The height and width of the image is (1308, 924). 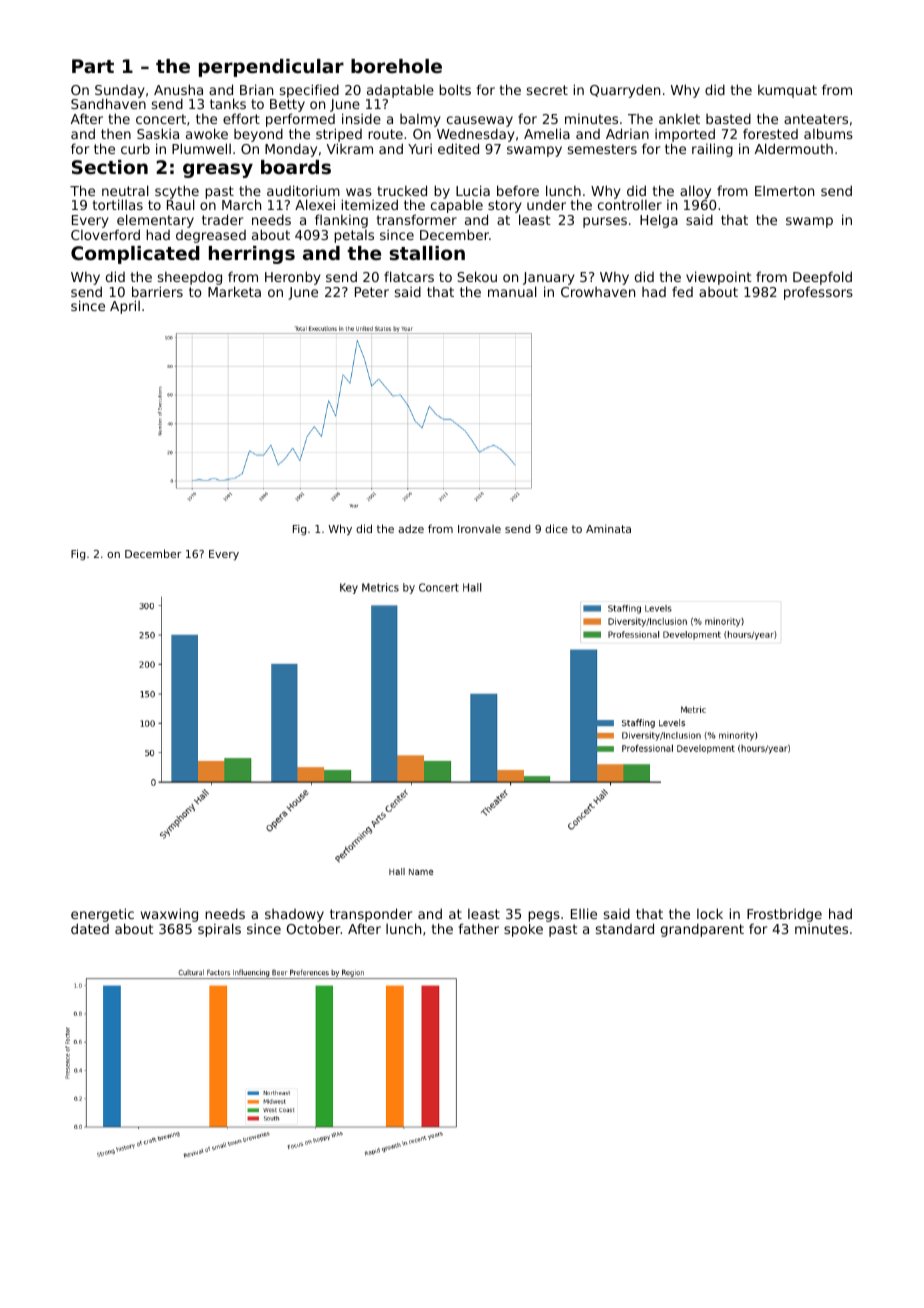 I want to click on borehole, so click(x=396, y=66).
